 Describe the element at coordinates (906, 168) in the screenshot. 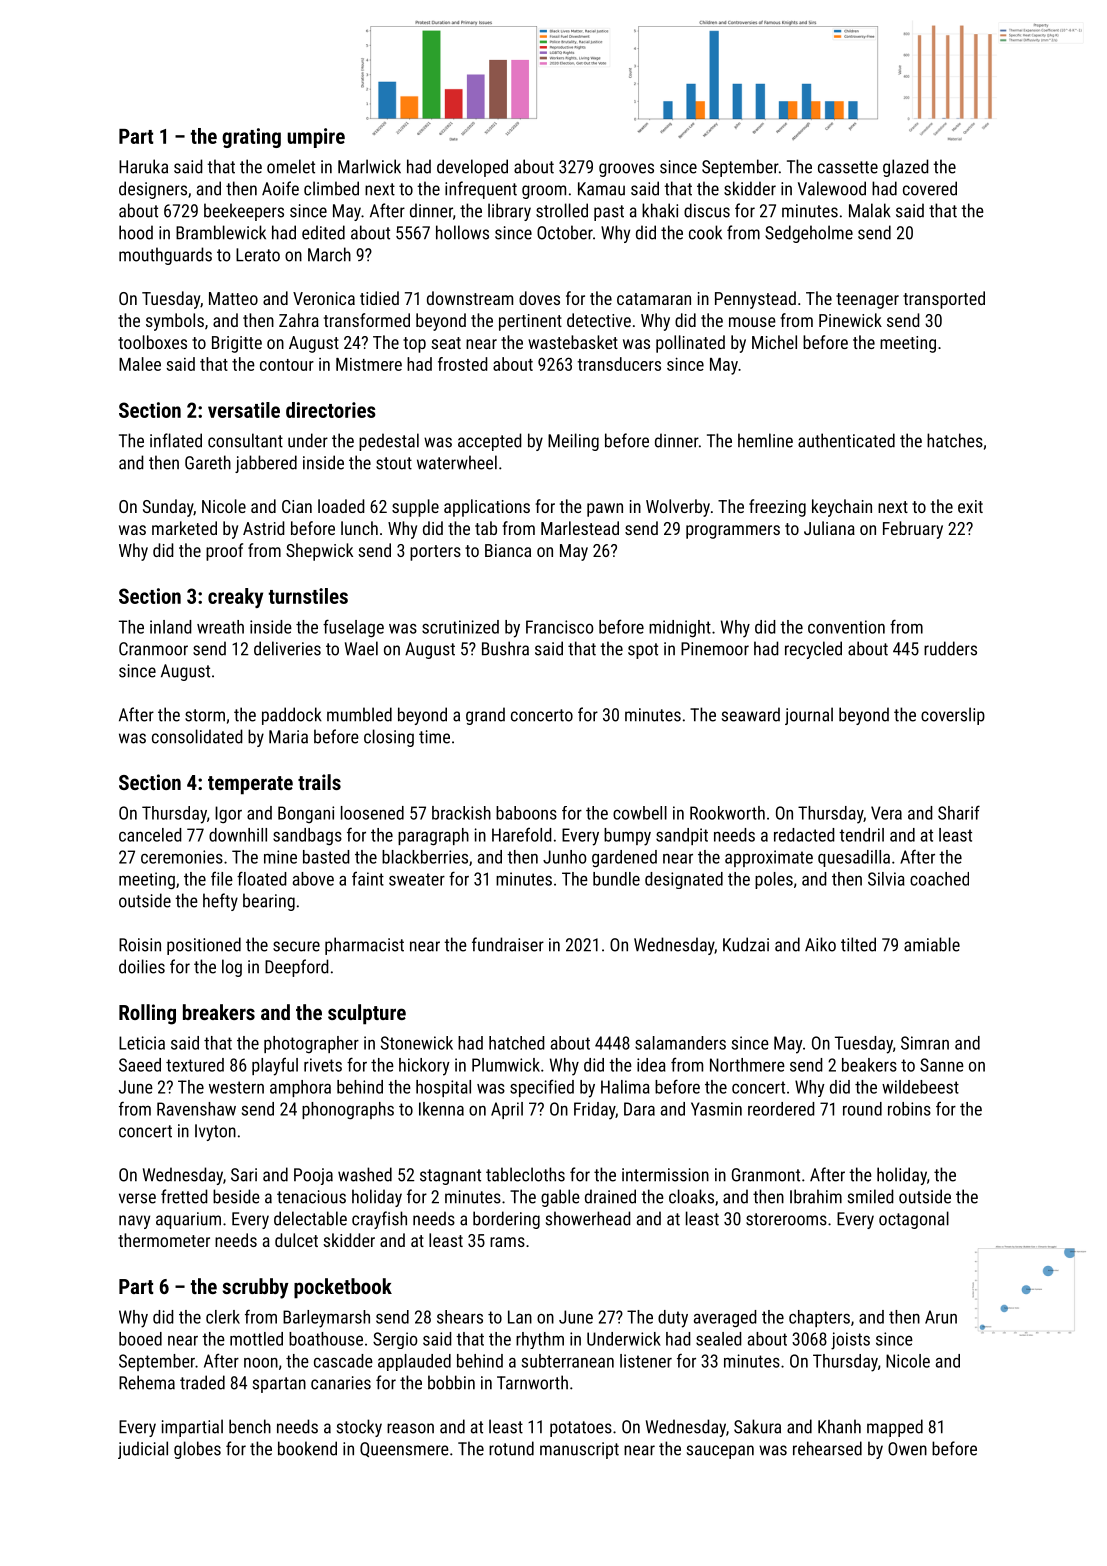

I see `glazed` at that location.
